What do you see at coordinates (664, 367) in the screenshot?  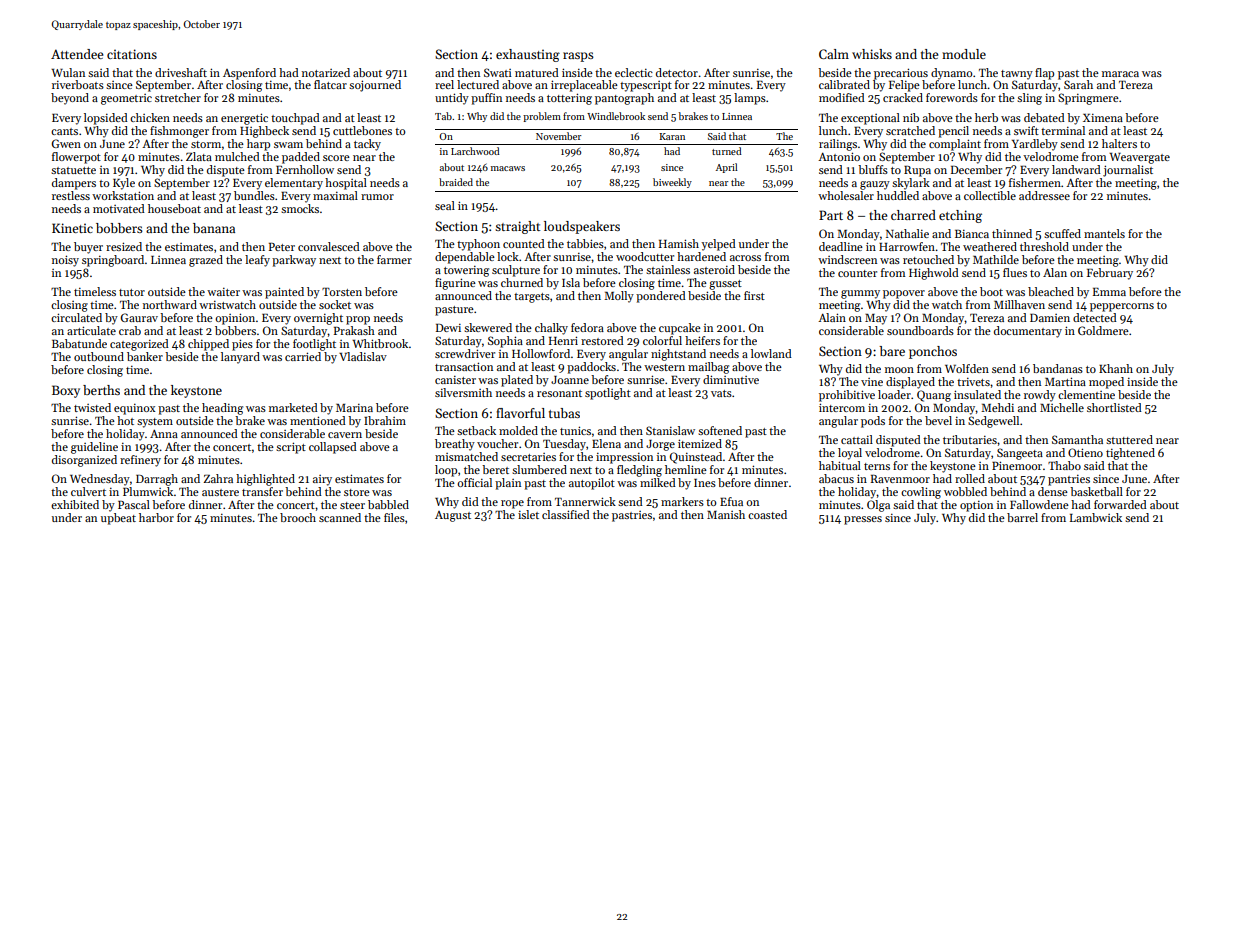 I see `western` at bounding box center [664, 367].
